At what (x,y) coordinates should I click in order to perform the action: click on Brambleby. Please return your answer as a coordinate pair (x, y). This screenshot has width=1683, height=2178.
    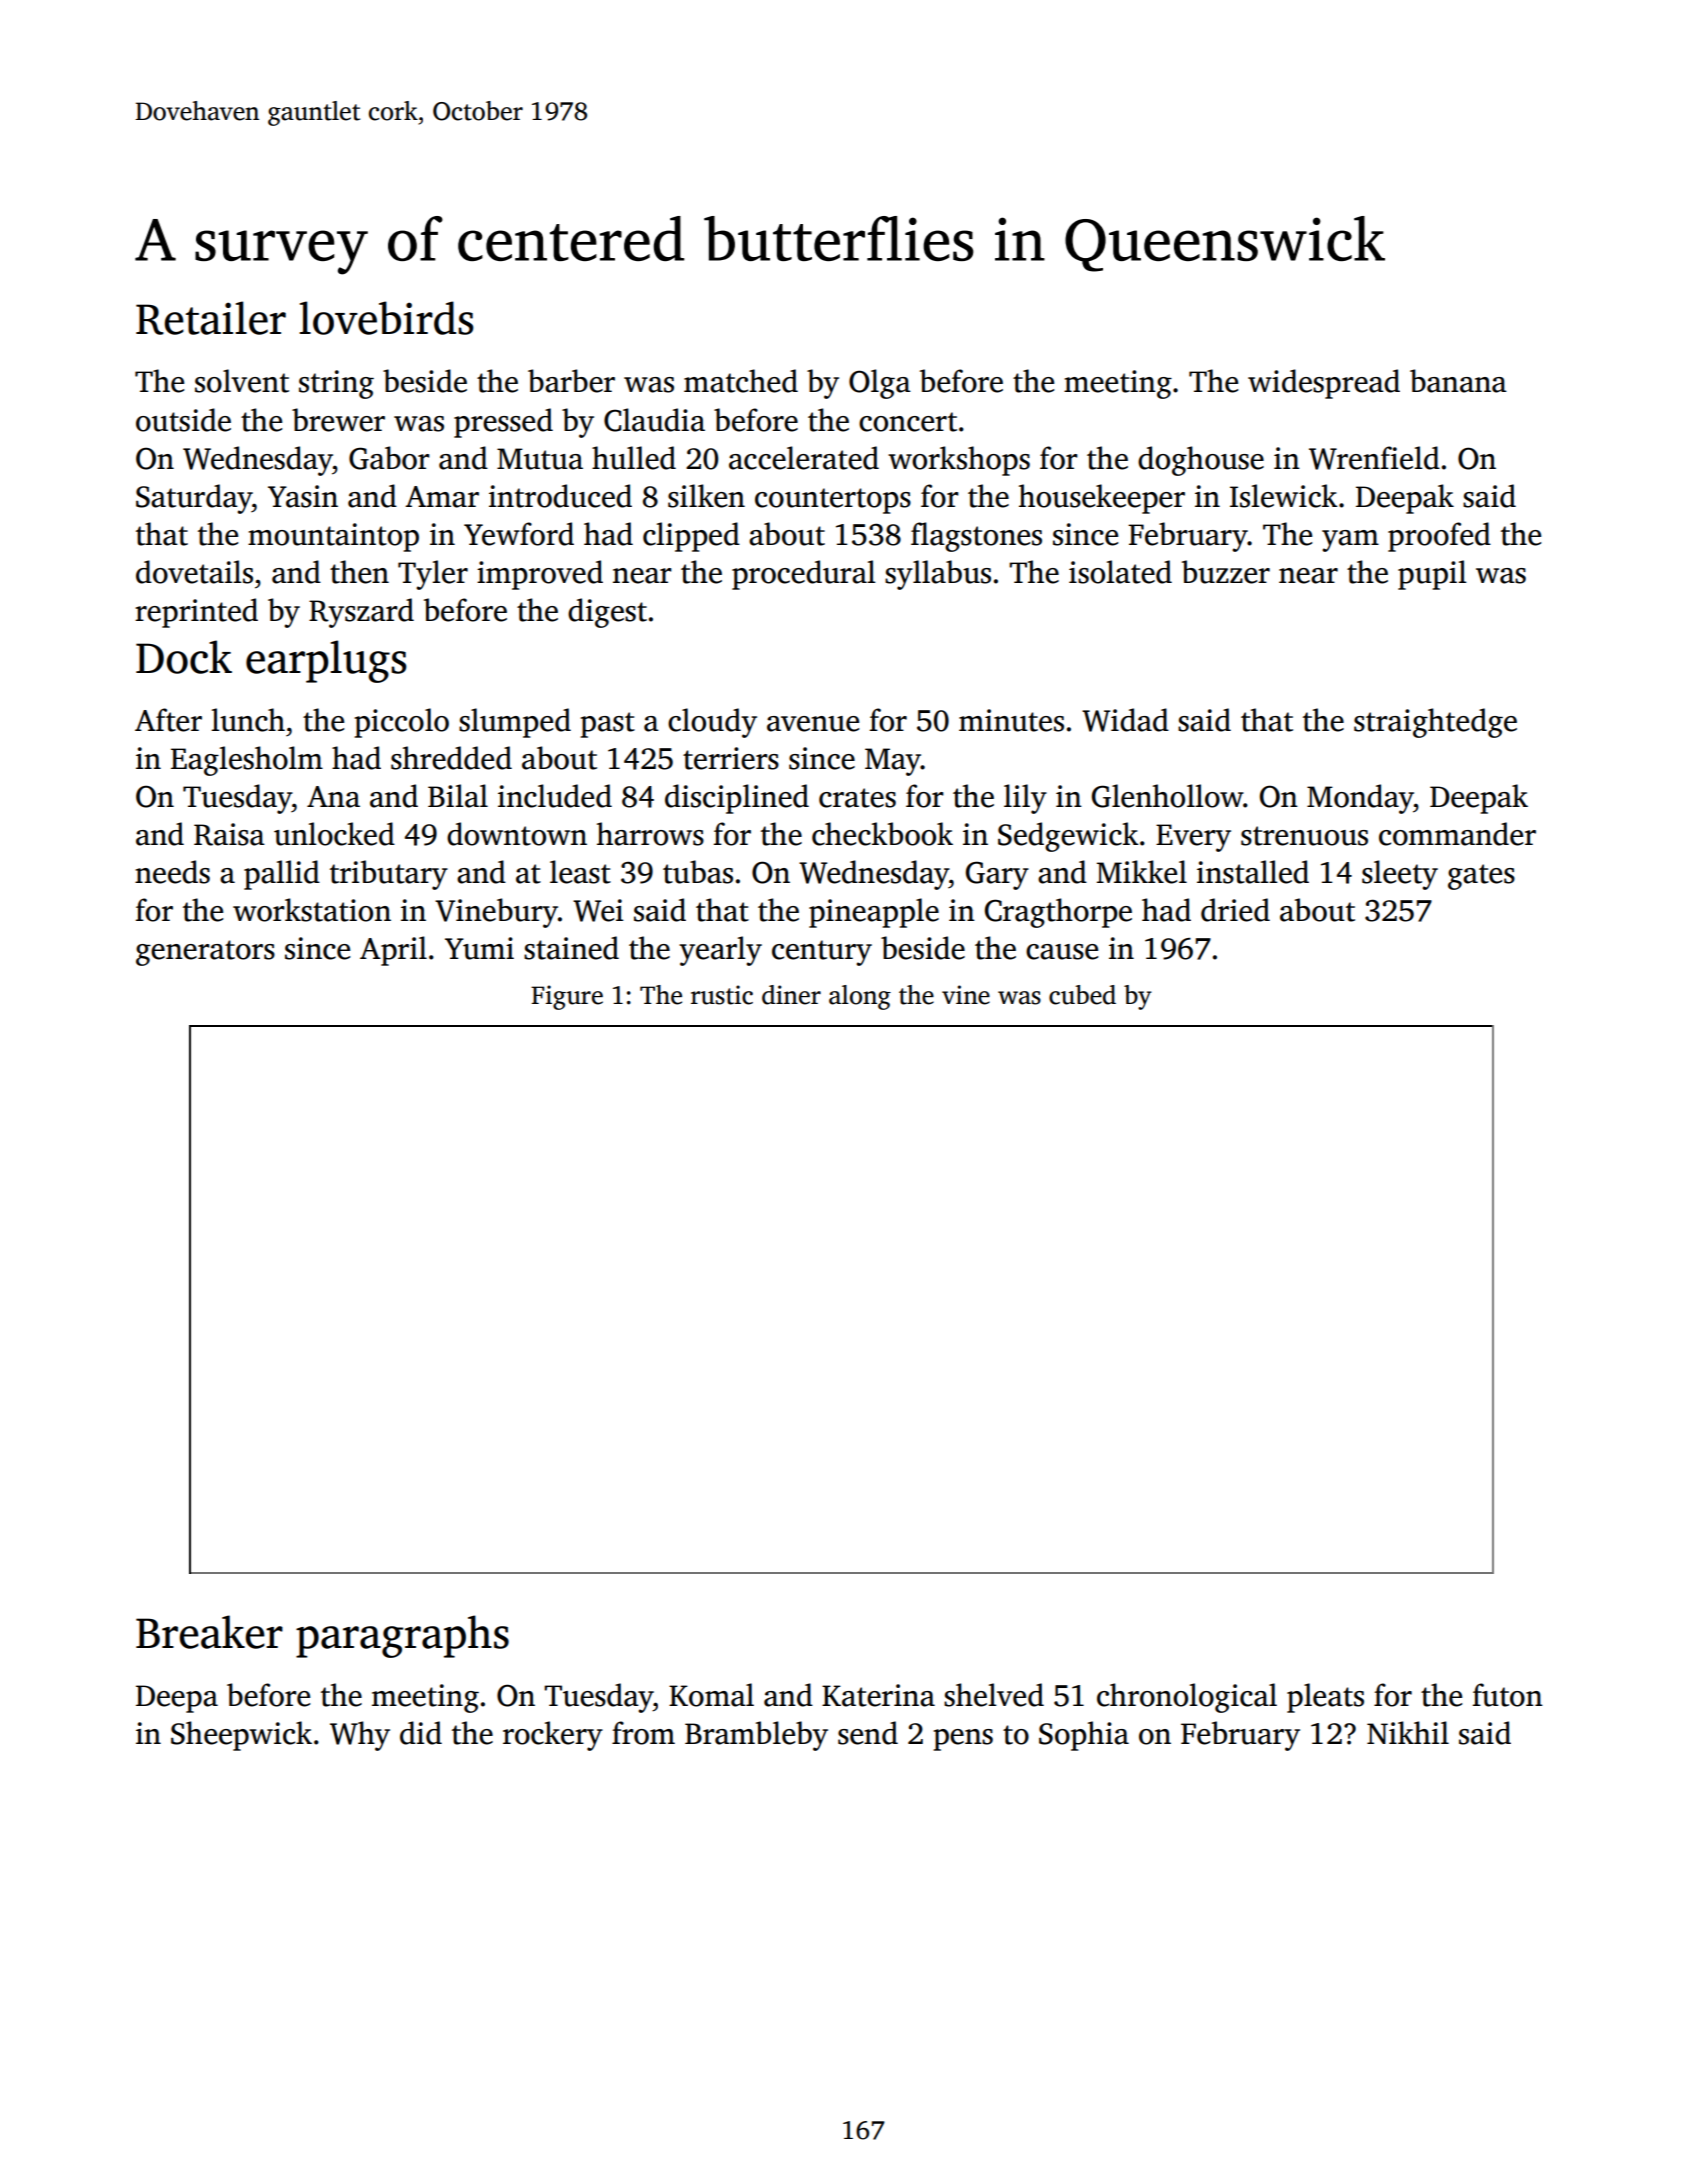
    Looking at the image, I should click on (756, 1736).
